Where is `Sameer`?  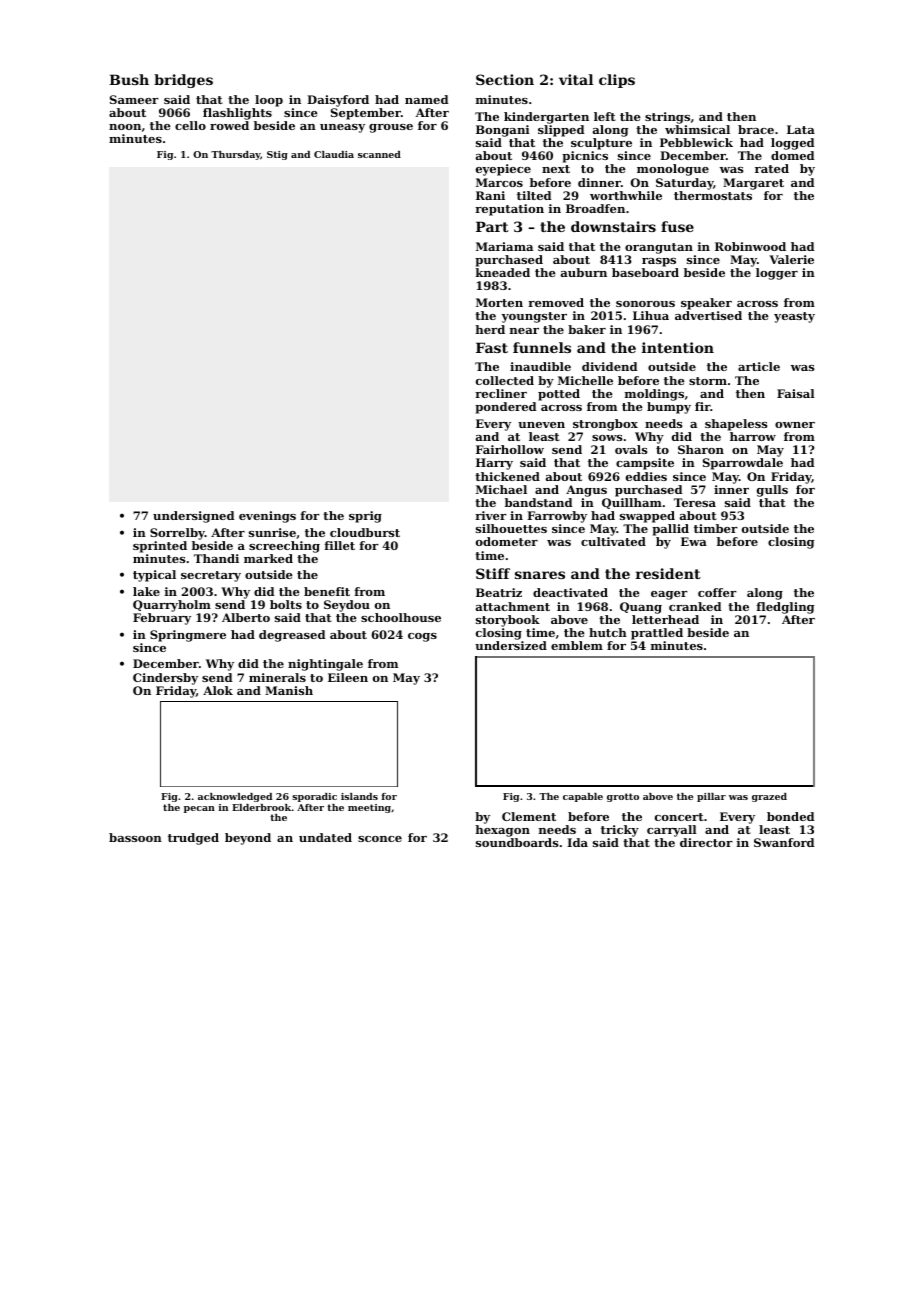 Sameer is located at coordinates (134, 99).
